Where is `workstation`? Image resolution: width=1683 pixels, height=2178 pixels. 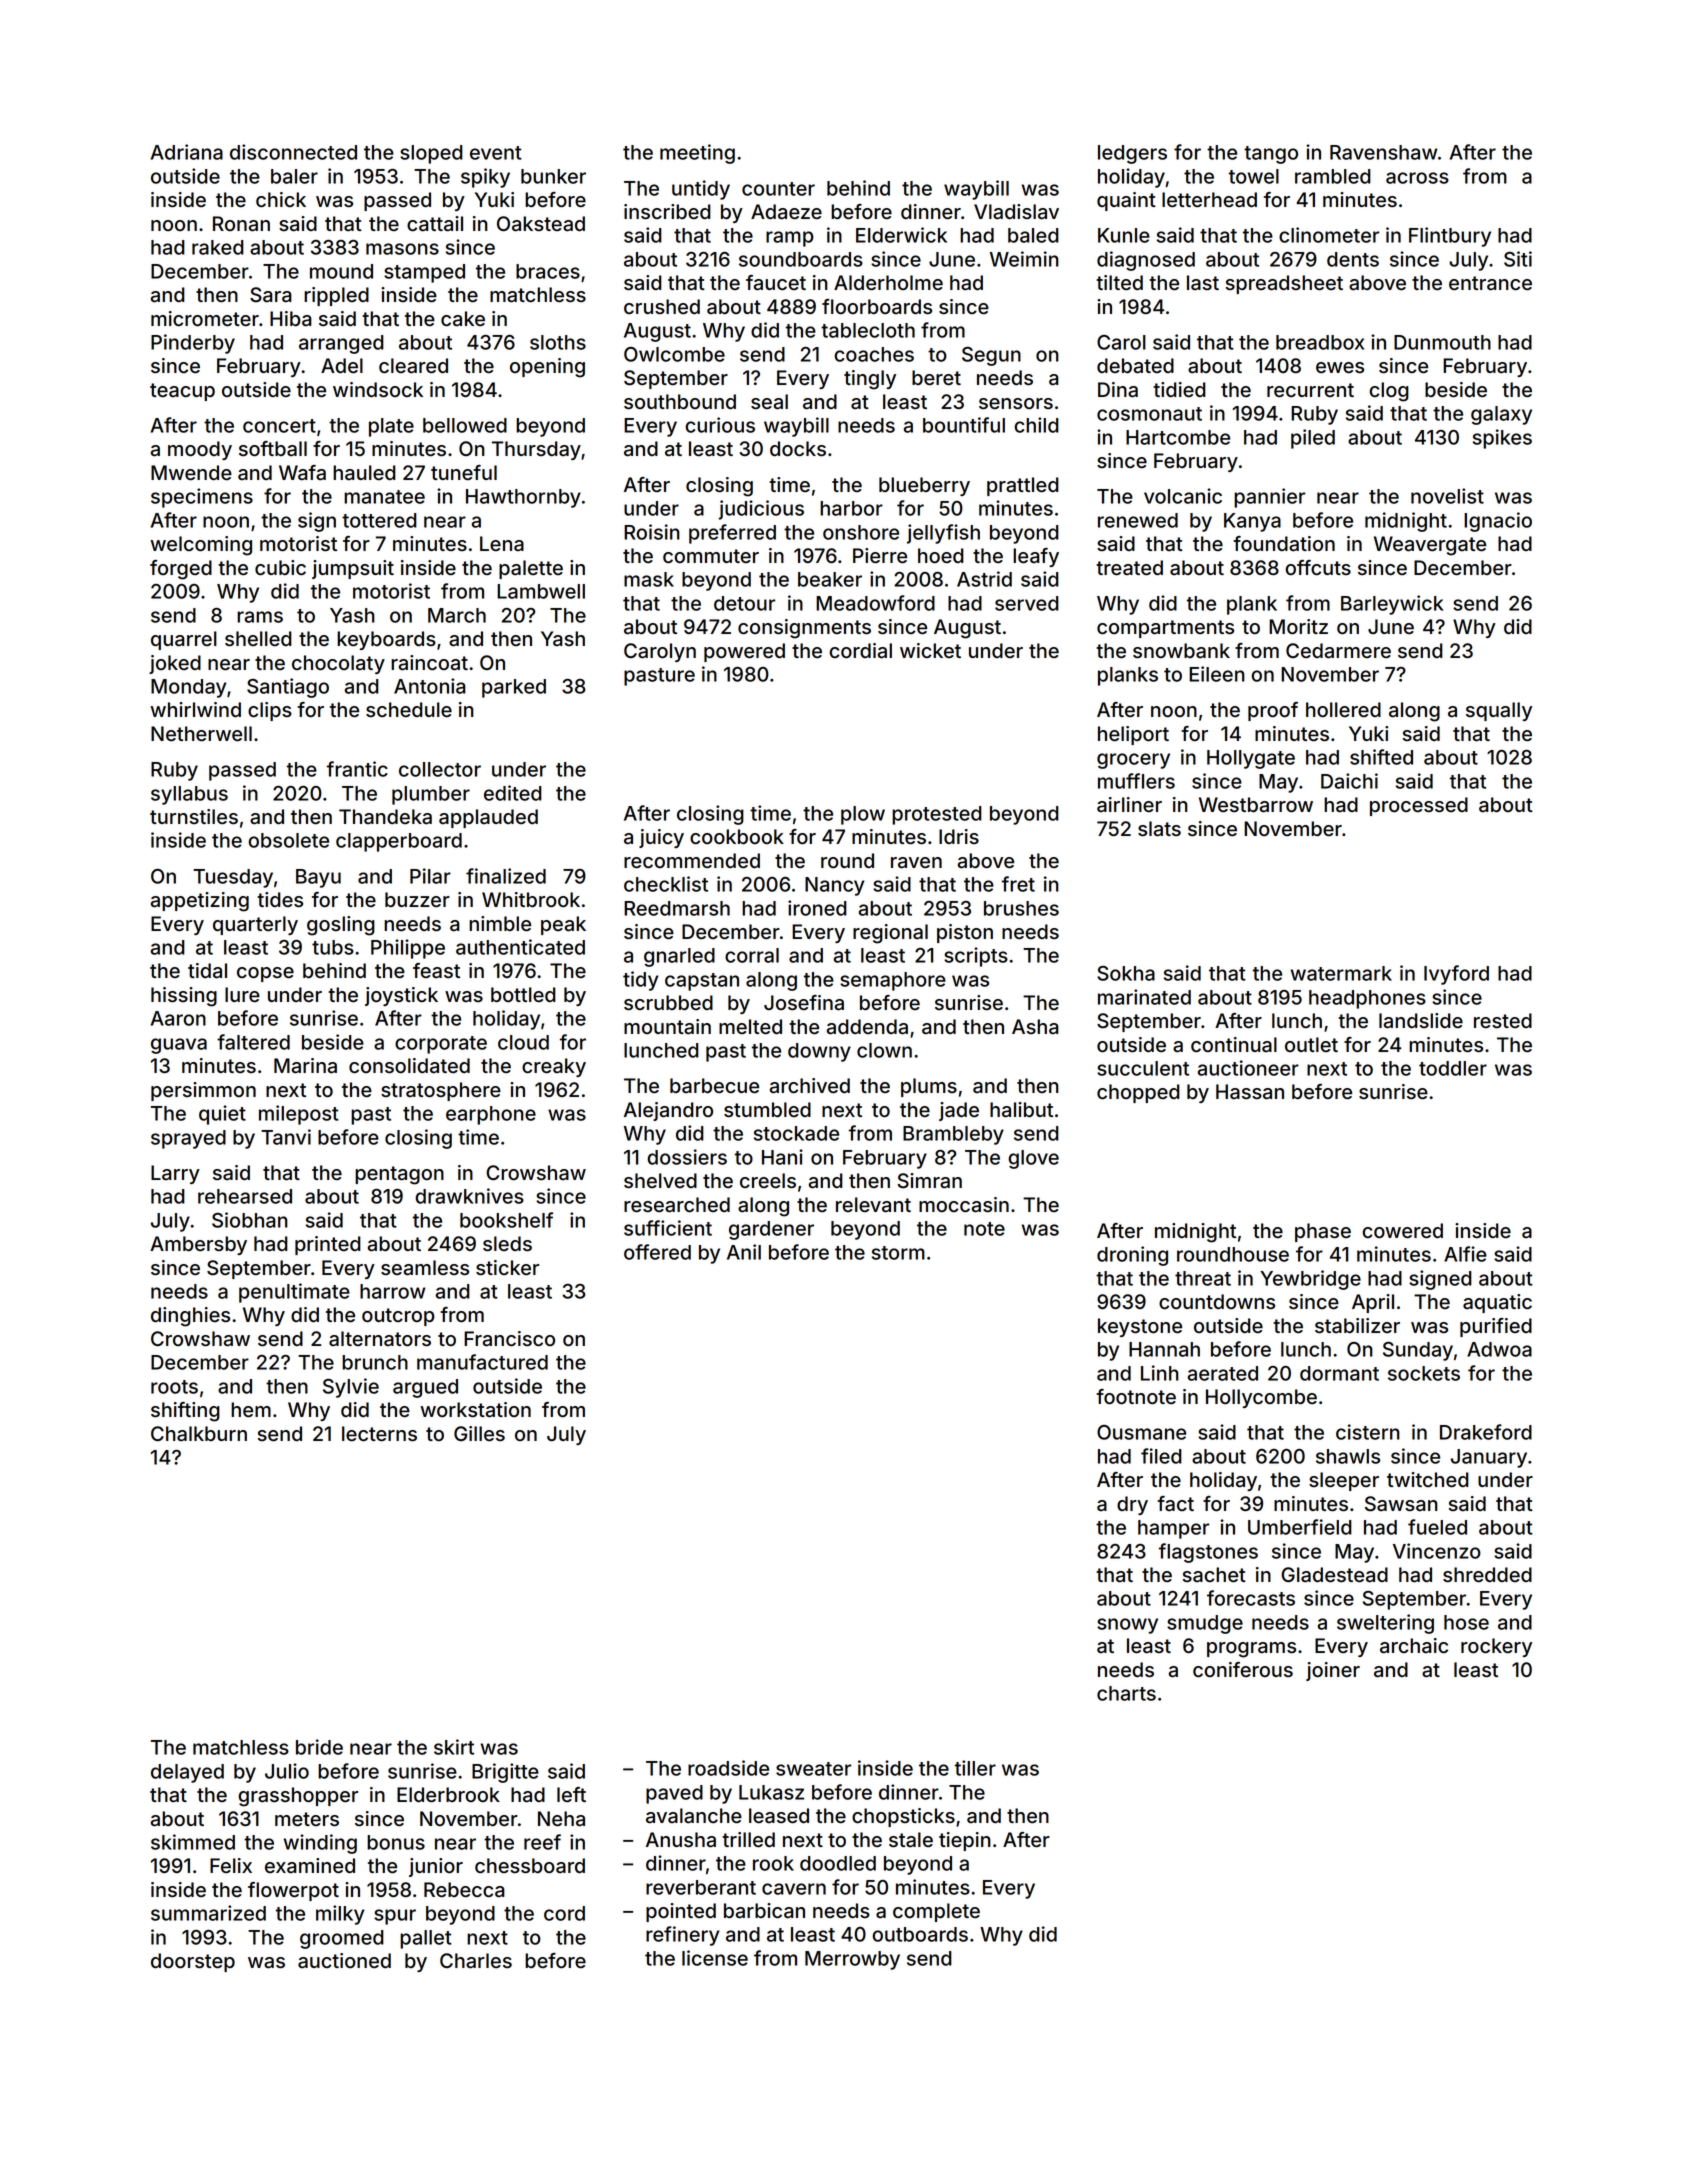
workstation is located at coordinates (475, 1410).
